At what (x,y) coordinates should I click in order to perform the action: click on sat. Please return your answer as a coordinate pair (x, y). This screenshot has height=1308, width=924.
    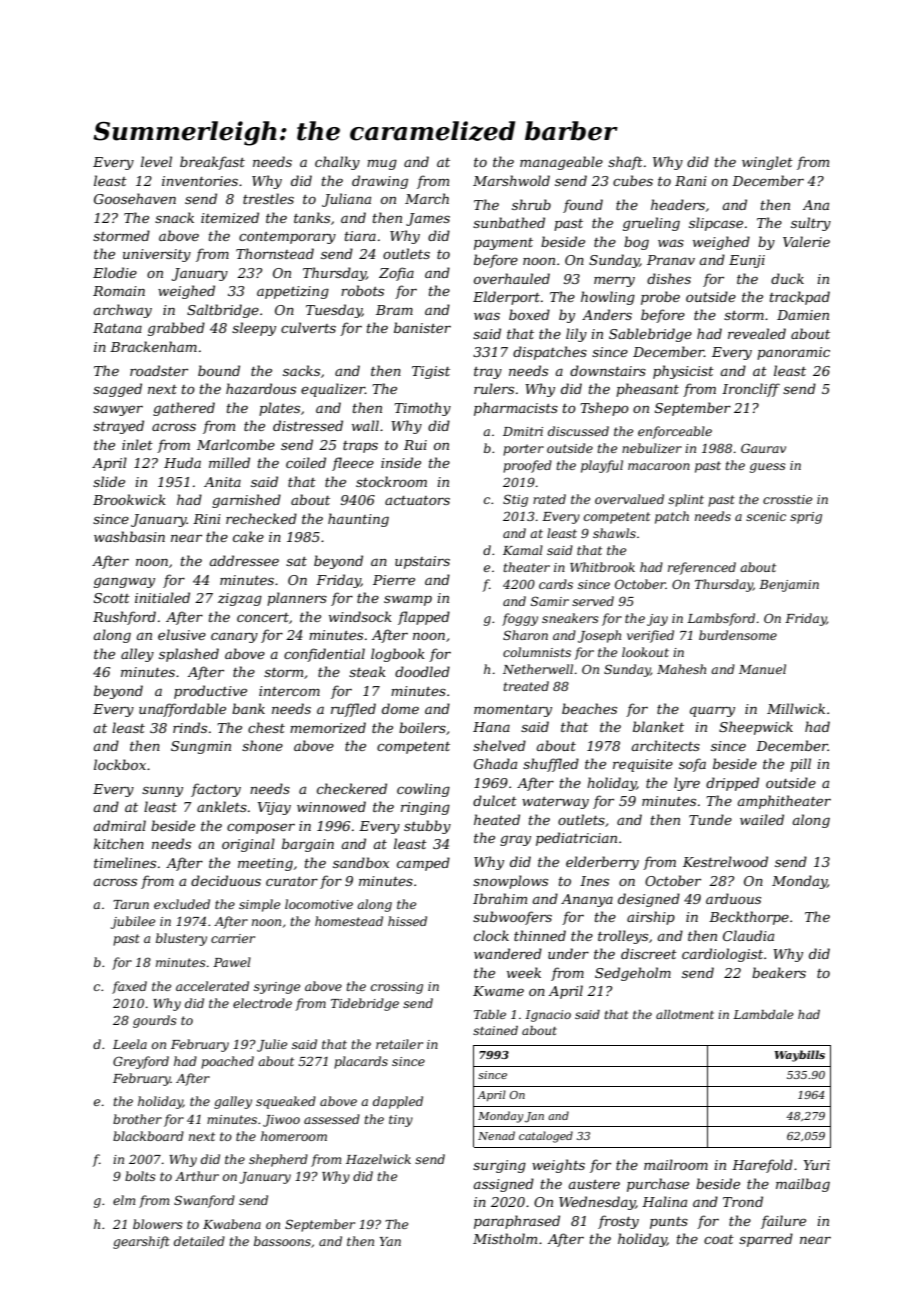
    Looking at the image, I should click on (296, 561).
